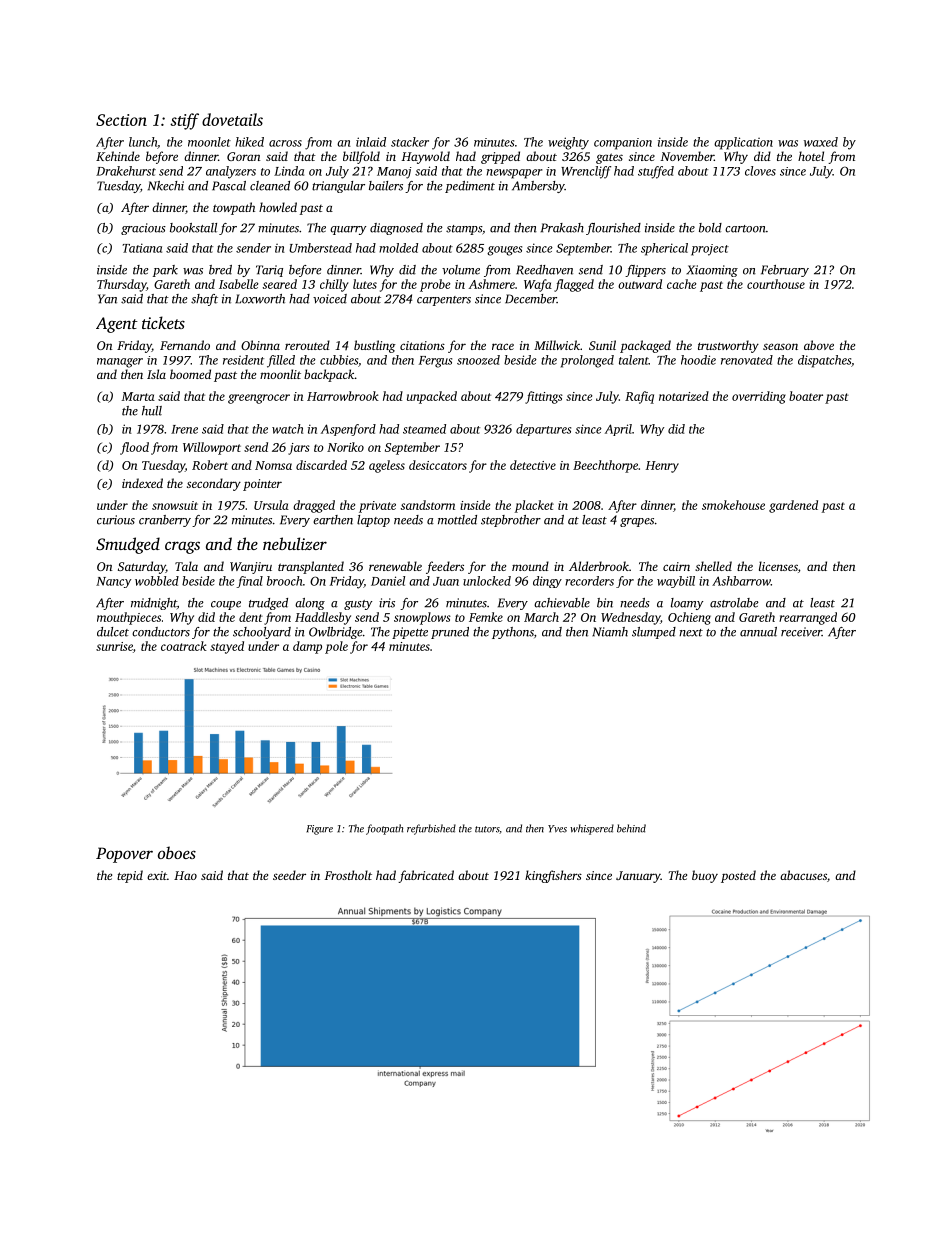 This page has width=952, height=1233. Describe the element at coordinates (177, 852) in the page. I see `oboes` at that location.
